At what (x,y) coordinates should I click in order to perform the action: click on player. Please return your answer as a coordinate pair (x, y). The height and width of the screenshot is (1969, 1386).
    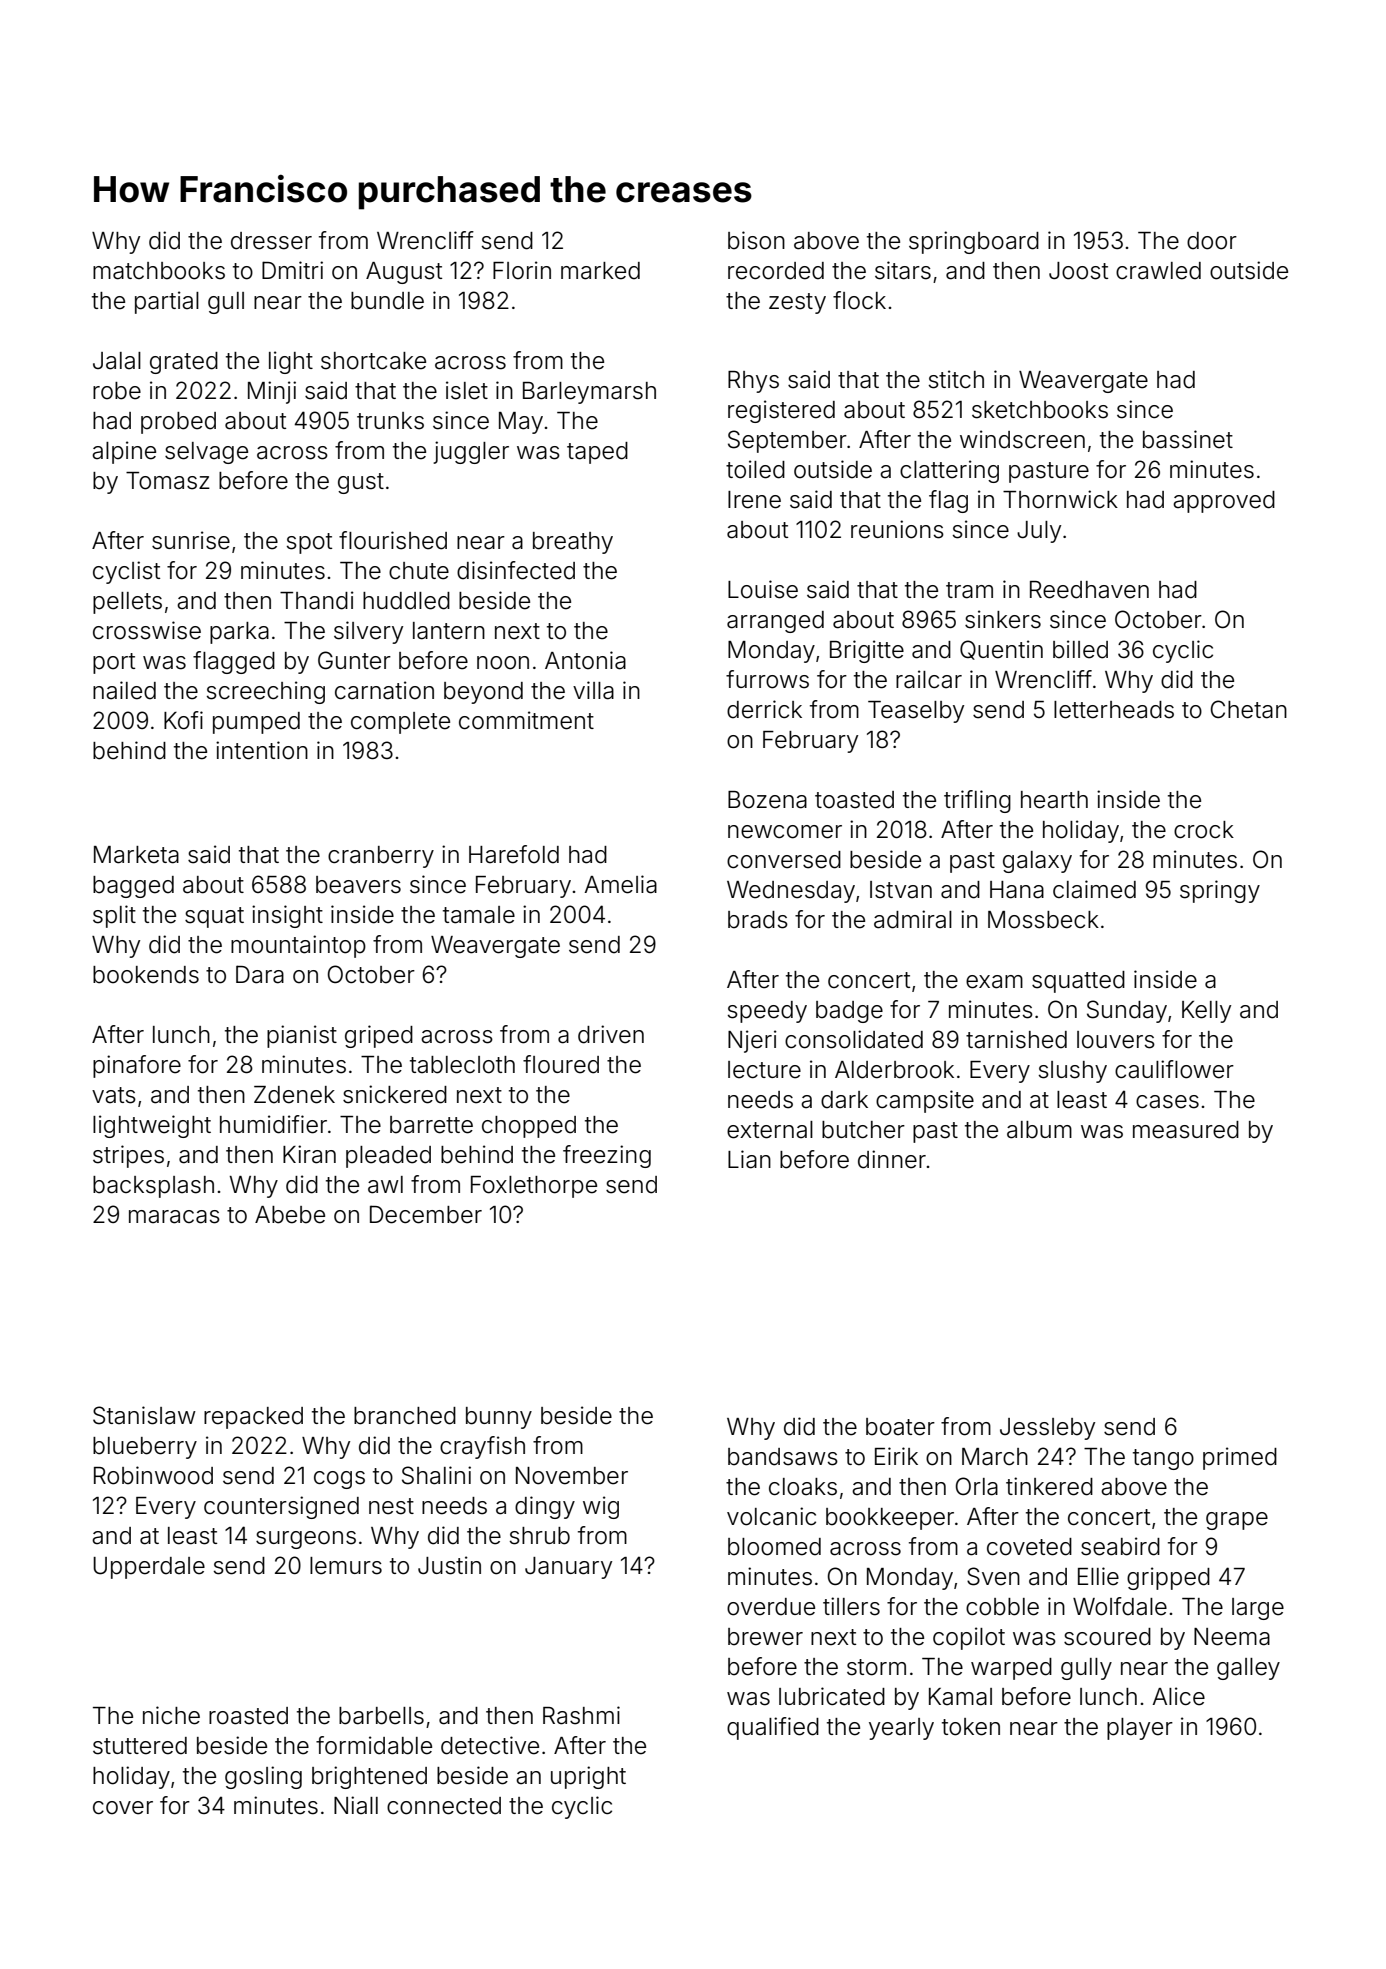
    Looking at the image, I should click on (1140, 1729).
